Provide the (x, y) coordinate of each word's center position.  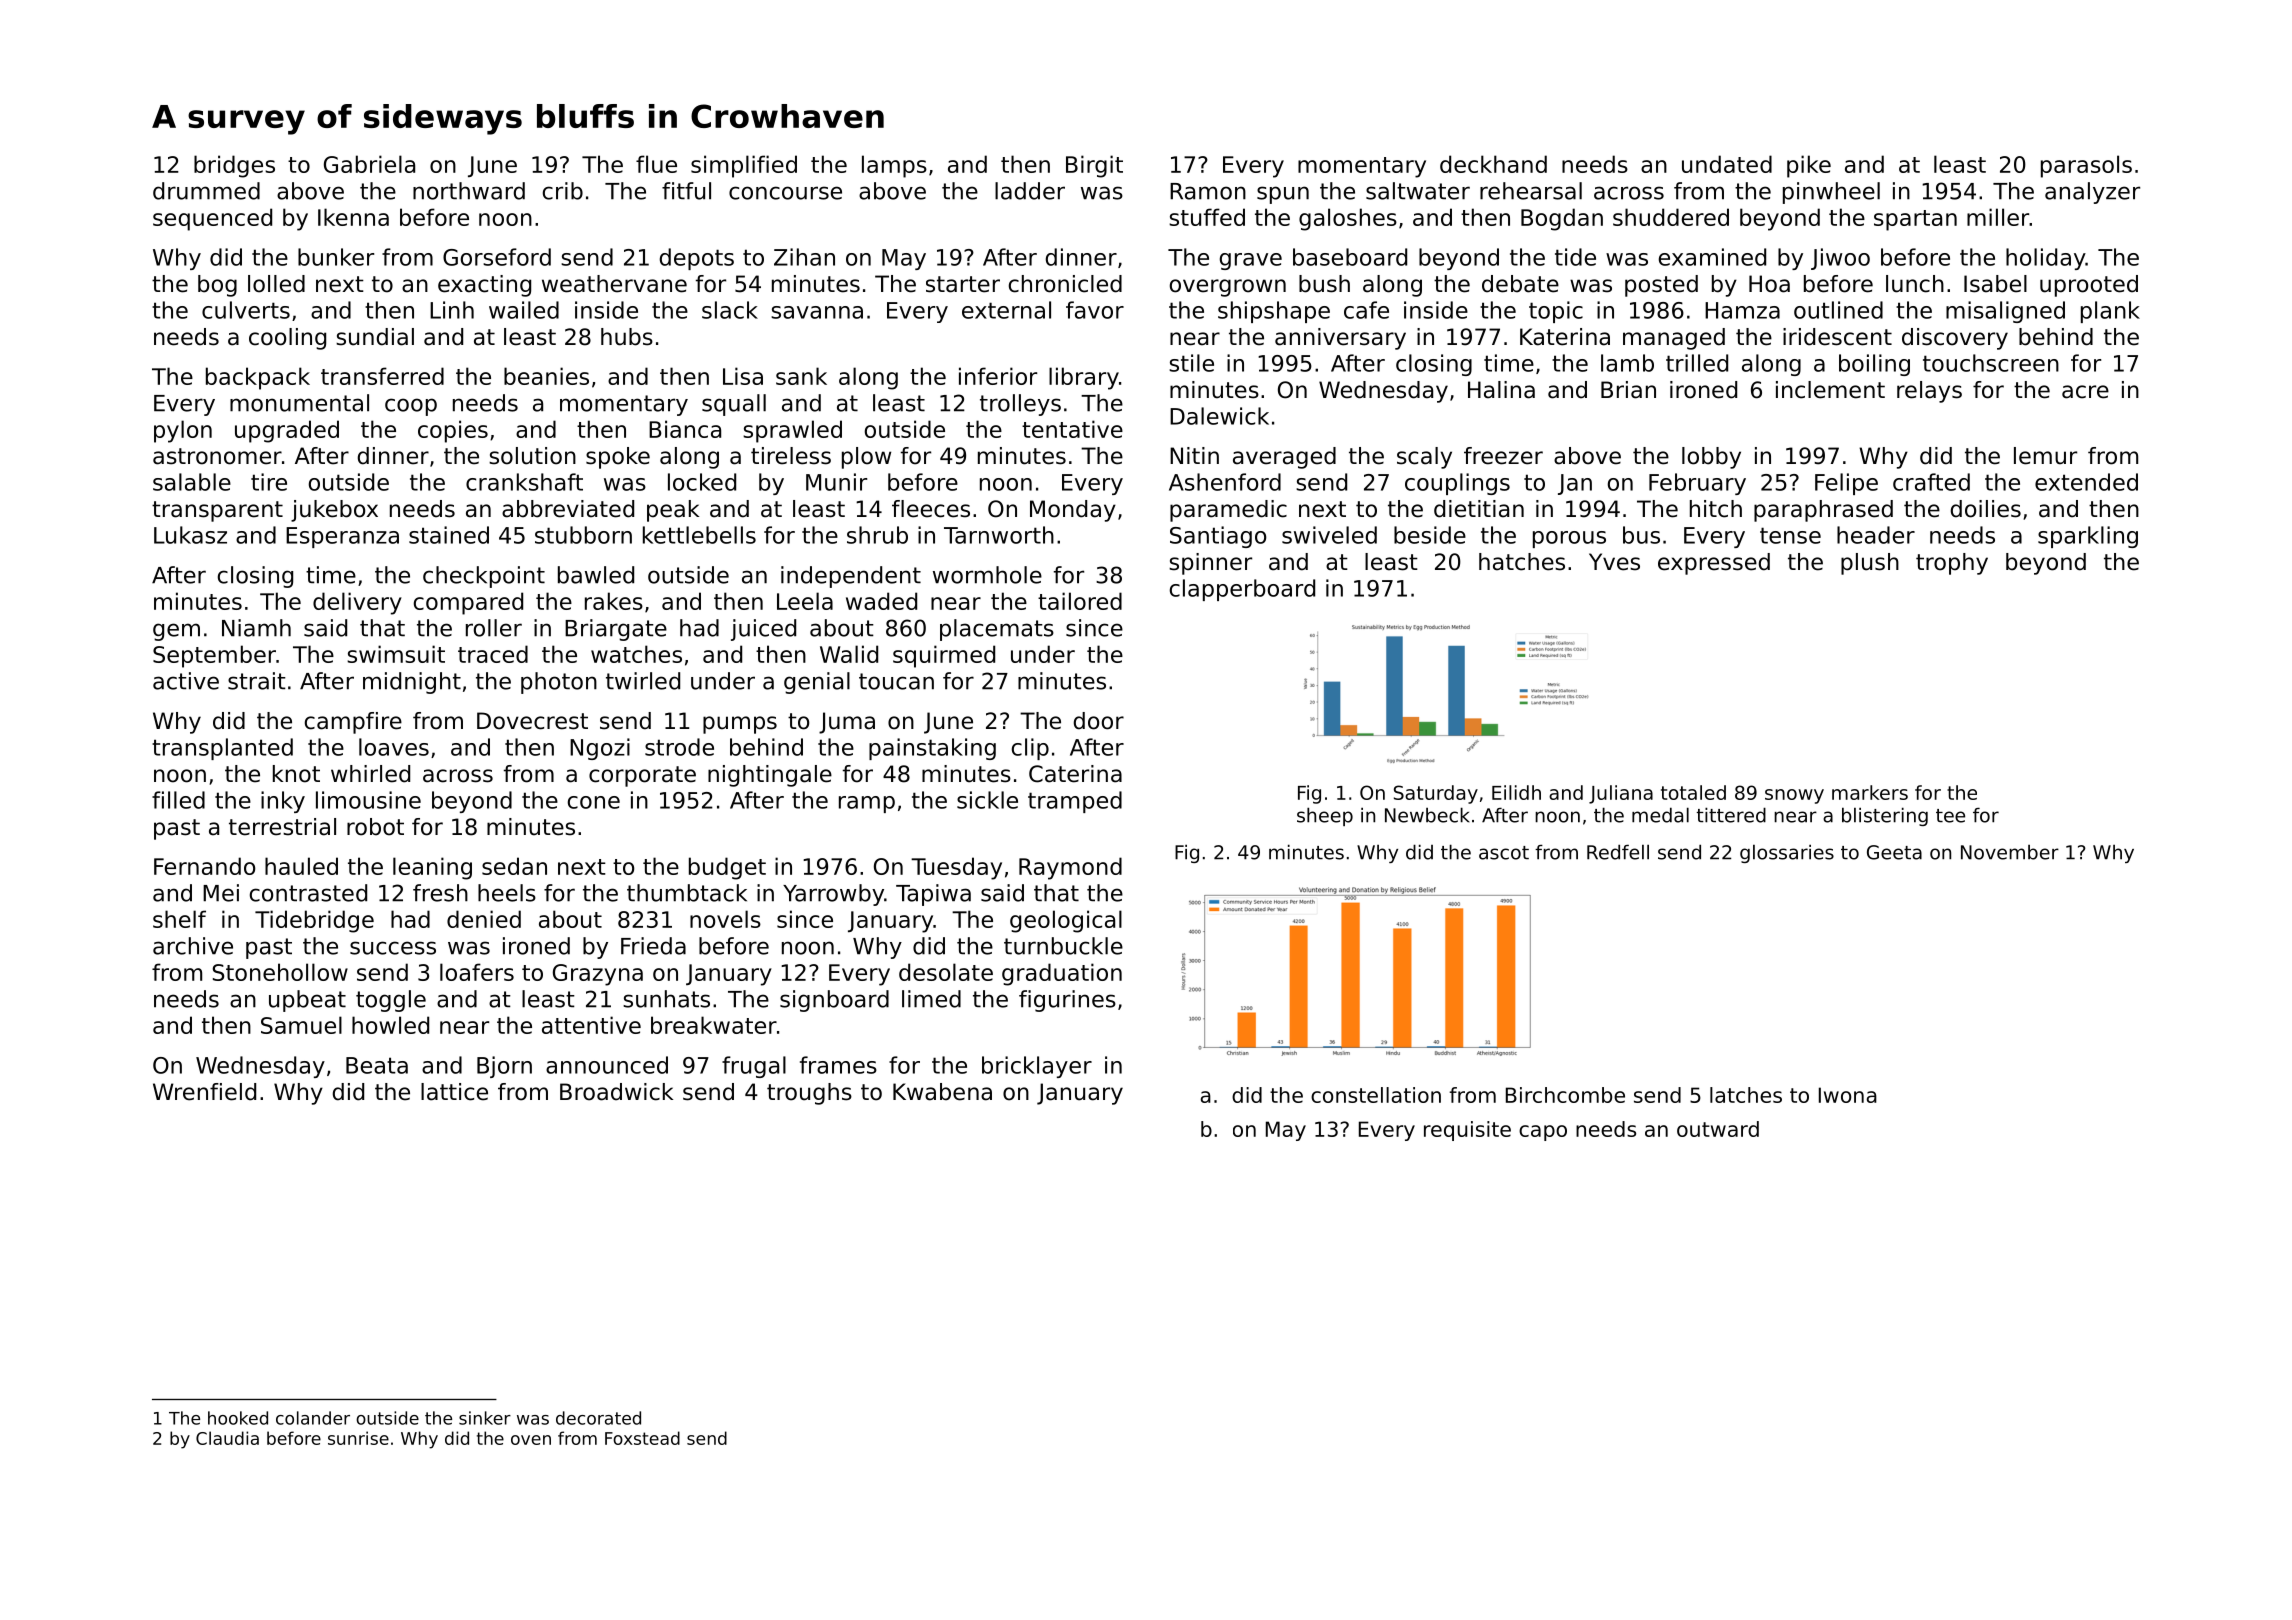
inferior (998, 376)
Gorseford (497, 257)
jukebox (334, 511)
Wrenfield (204, 1092)
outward (1718, 1129)
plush (1870, 564)
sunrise (358, 1438)
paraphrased (1823, 511)
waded (881, 601)
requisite (1467, 1131)
